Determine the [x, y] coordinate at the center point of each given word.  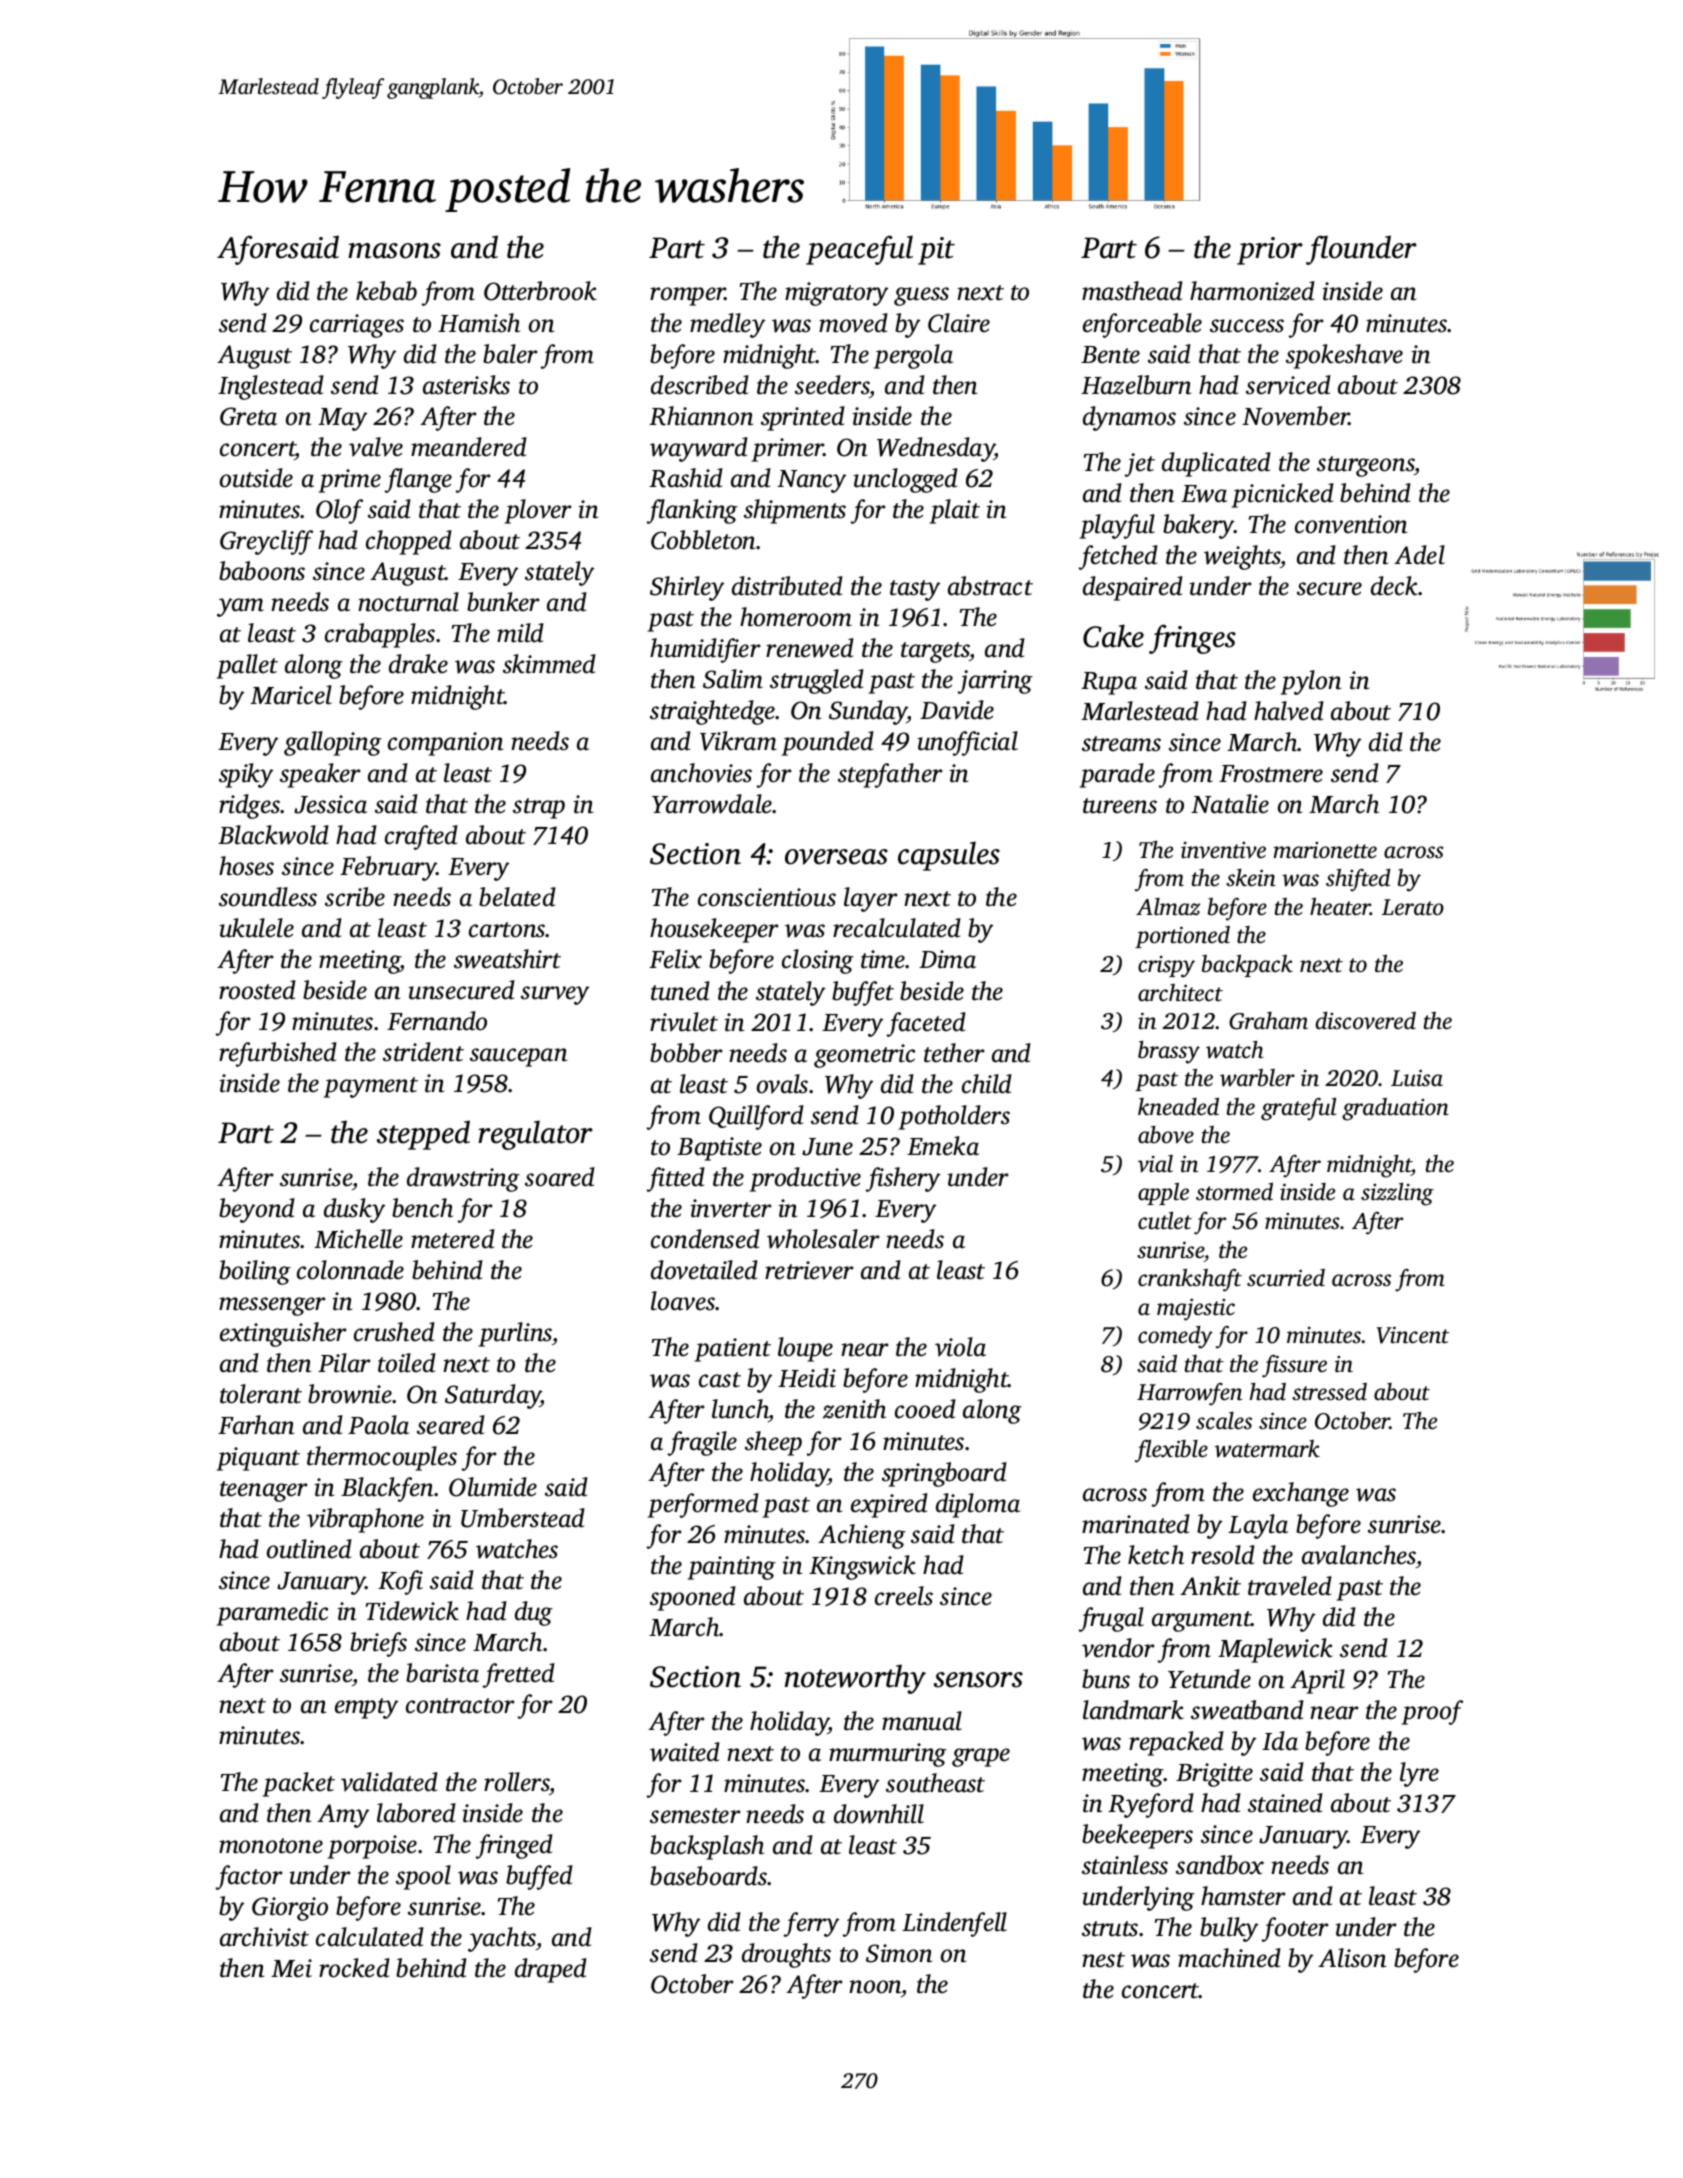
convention [1351, 524]
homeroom [796, 617]
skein [1251, 878]
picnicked [1283, 495]
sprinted [803, 418]
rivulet [684, 1022]
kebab [386, 291]
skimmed [549, 664]
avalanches [1359, 1555]
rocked [354, 1968]
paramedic [272, 1613]
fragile [702, 1443]
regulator [535, 1135]
